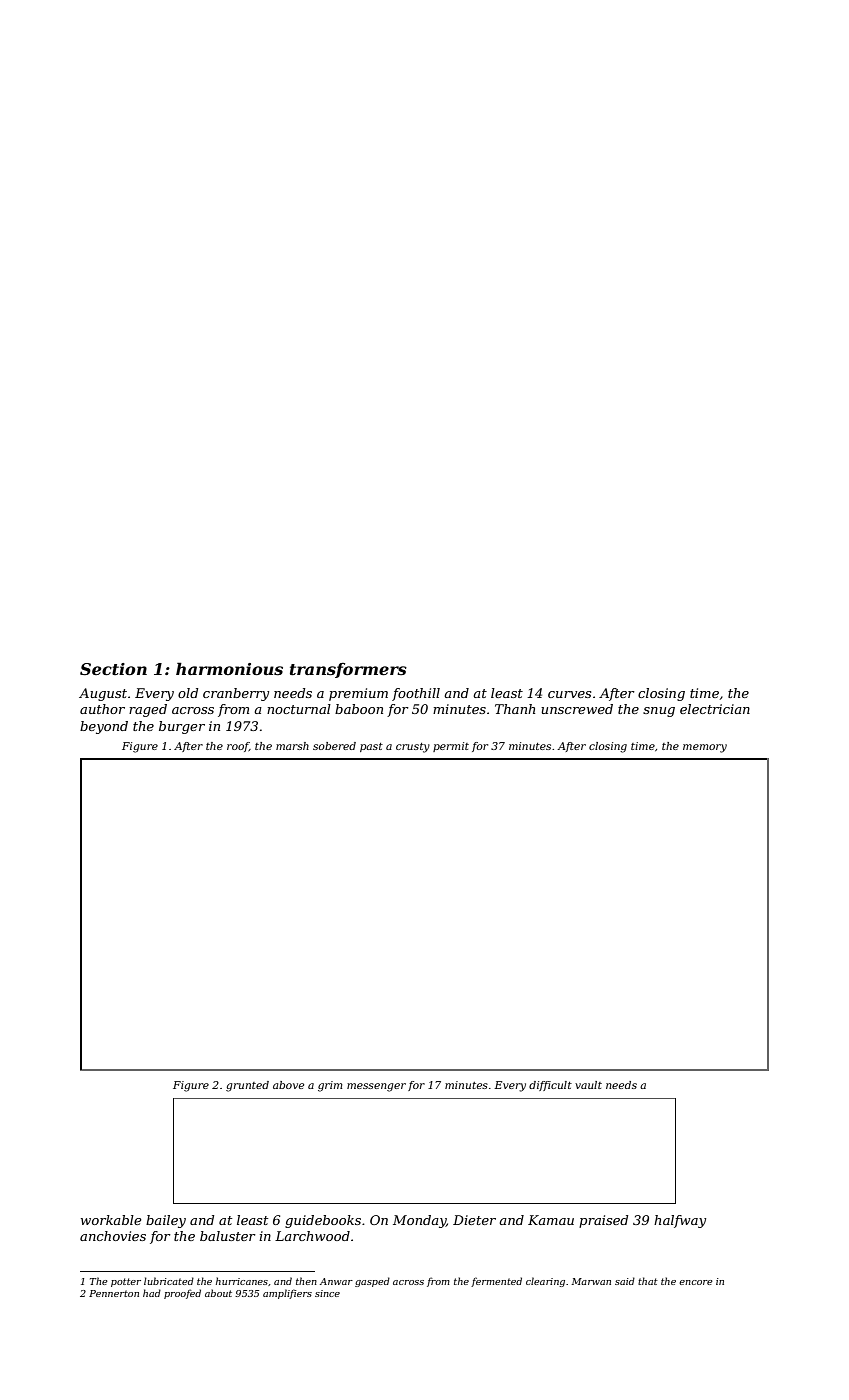  Describe the element at coordinates (416, 694) in the screenshot. I see `foothill` at that location.
